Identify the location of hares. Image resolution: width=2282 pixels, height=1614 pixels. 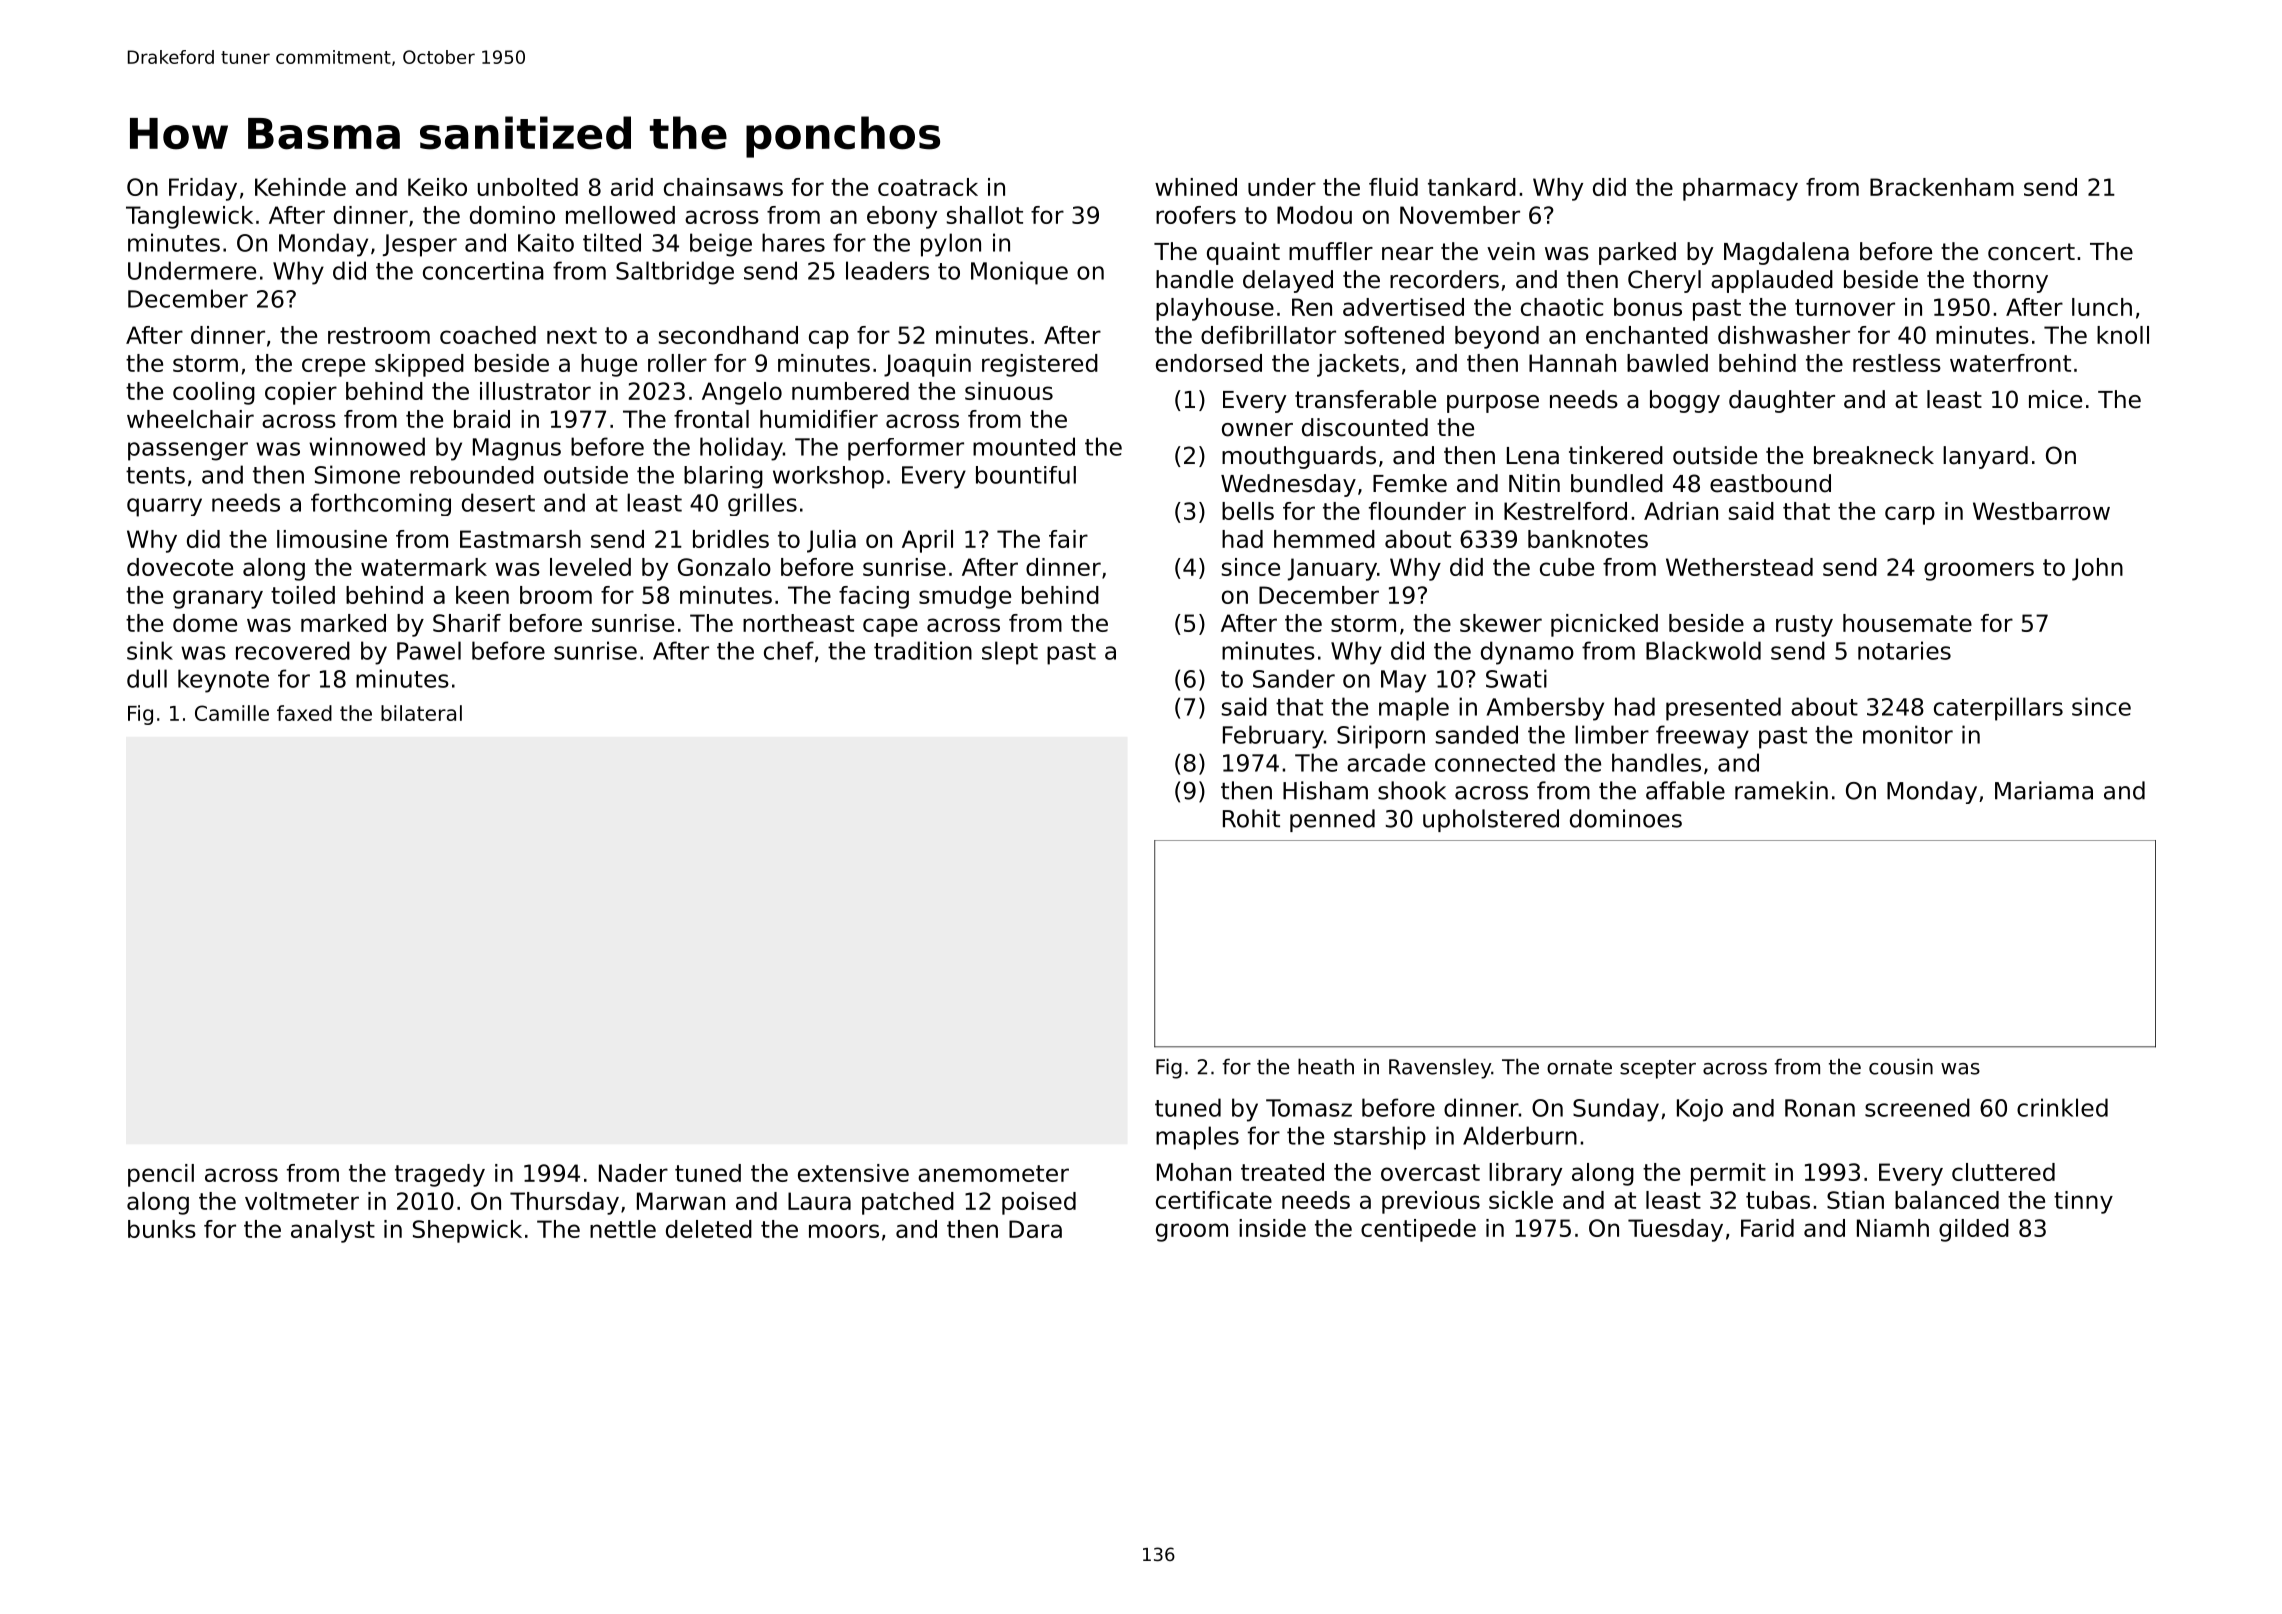
(793, 242).
